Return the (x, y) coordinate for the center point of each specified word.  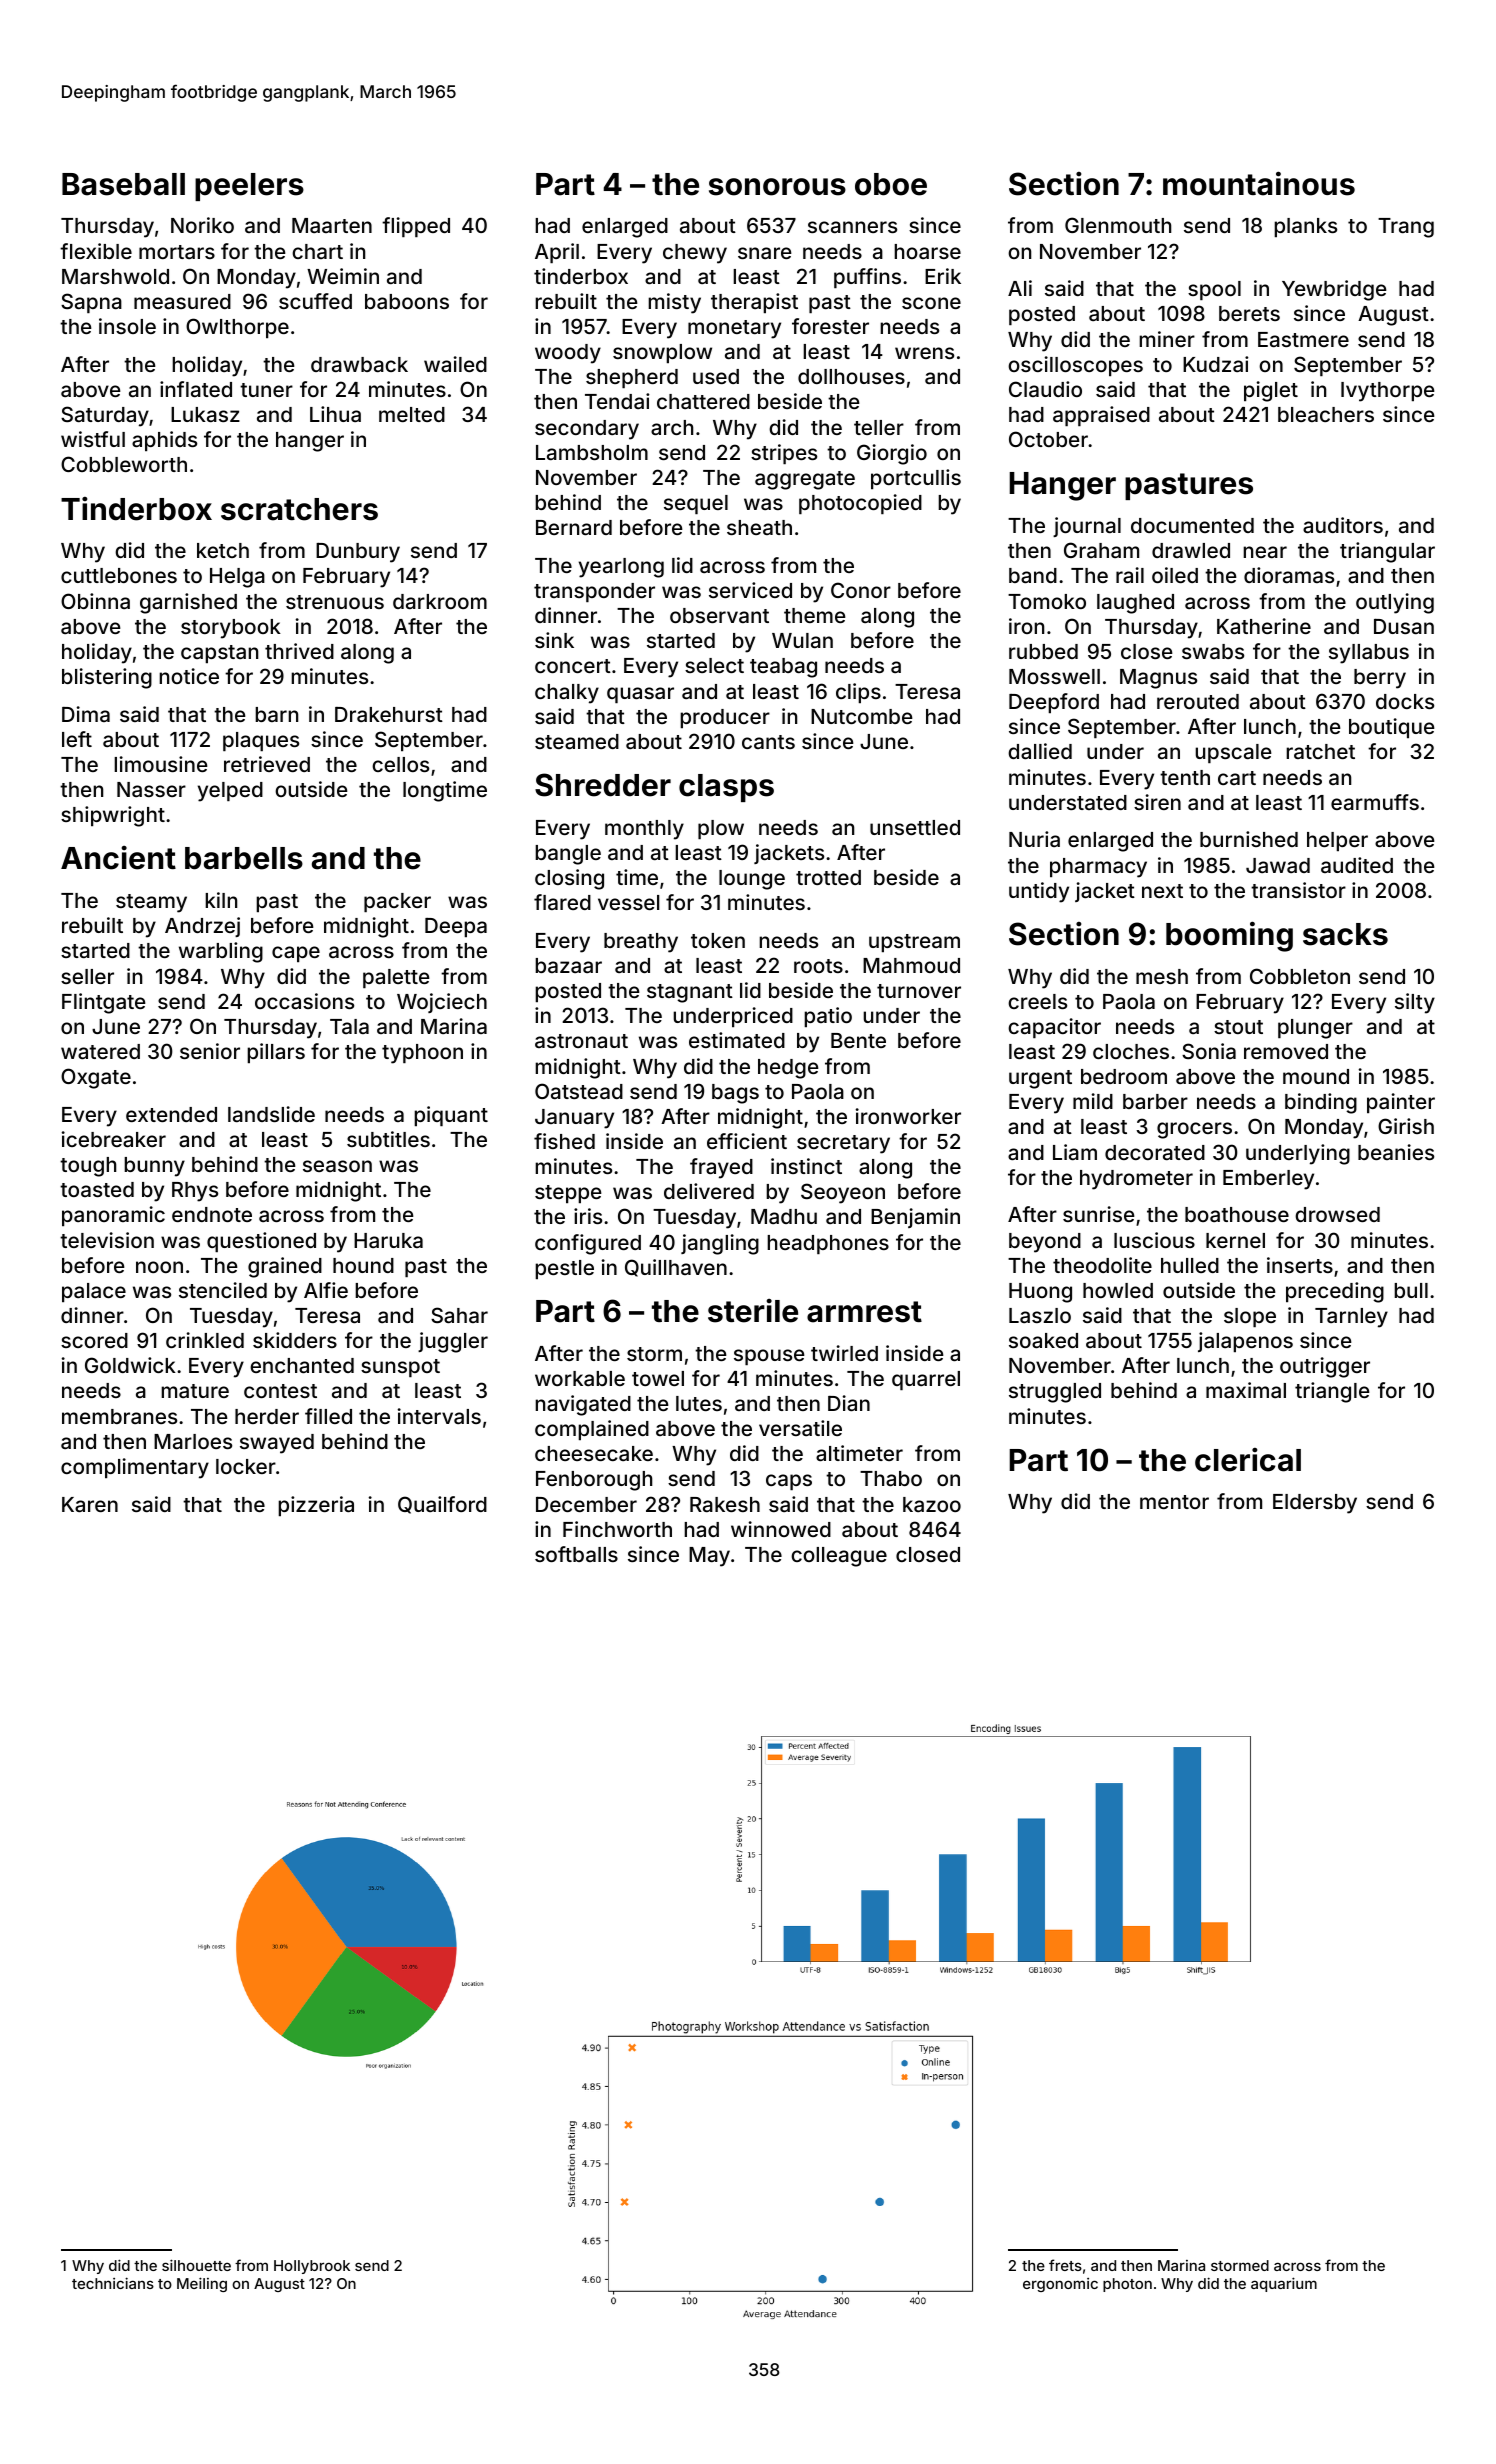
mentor (1174, 1502)
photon (1127, 2285)
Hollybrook (312, 2267)
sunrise (1099, 1214)
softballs (576, 1554)
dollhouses (851, 376)
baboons (407, 301)
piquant (451, 1116)
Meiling (202, 2284)
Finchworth (617, 1529)
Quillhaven (676, 1268)
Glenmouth (1118, 225)
